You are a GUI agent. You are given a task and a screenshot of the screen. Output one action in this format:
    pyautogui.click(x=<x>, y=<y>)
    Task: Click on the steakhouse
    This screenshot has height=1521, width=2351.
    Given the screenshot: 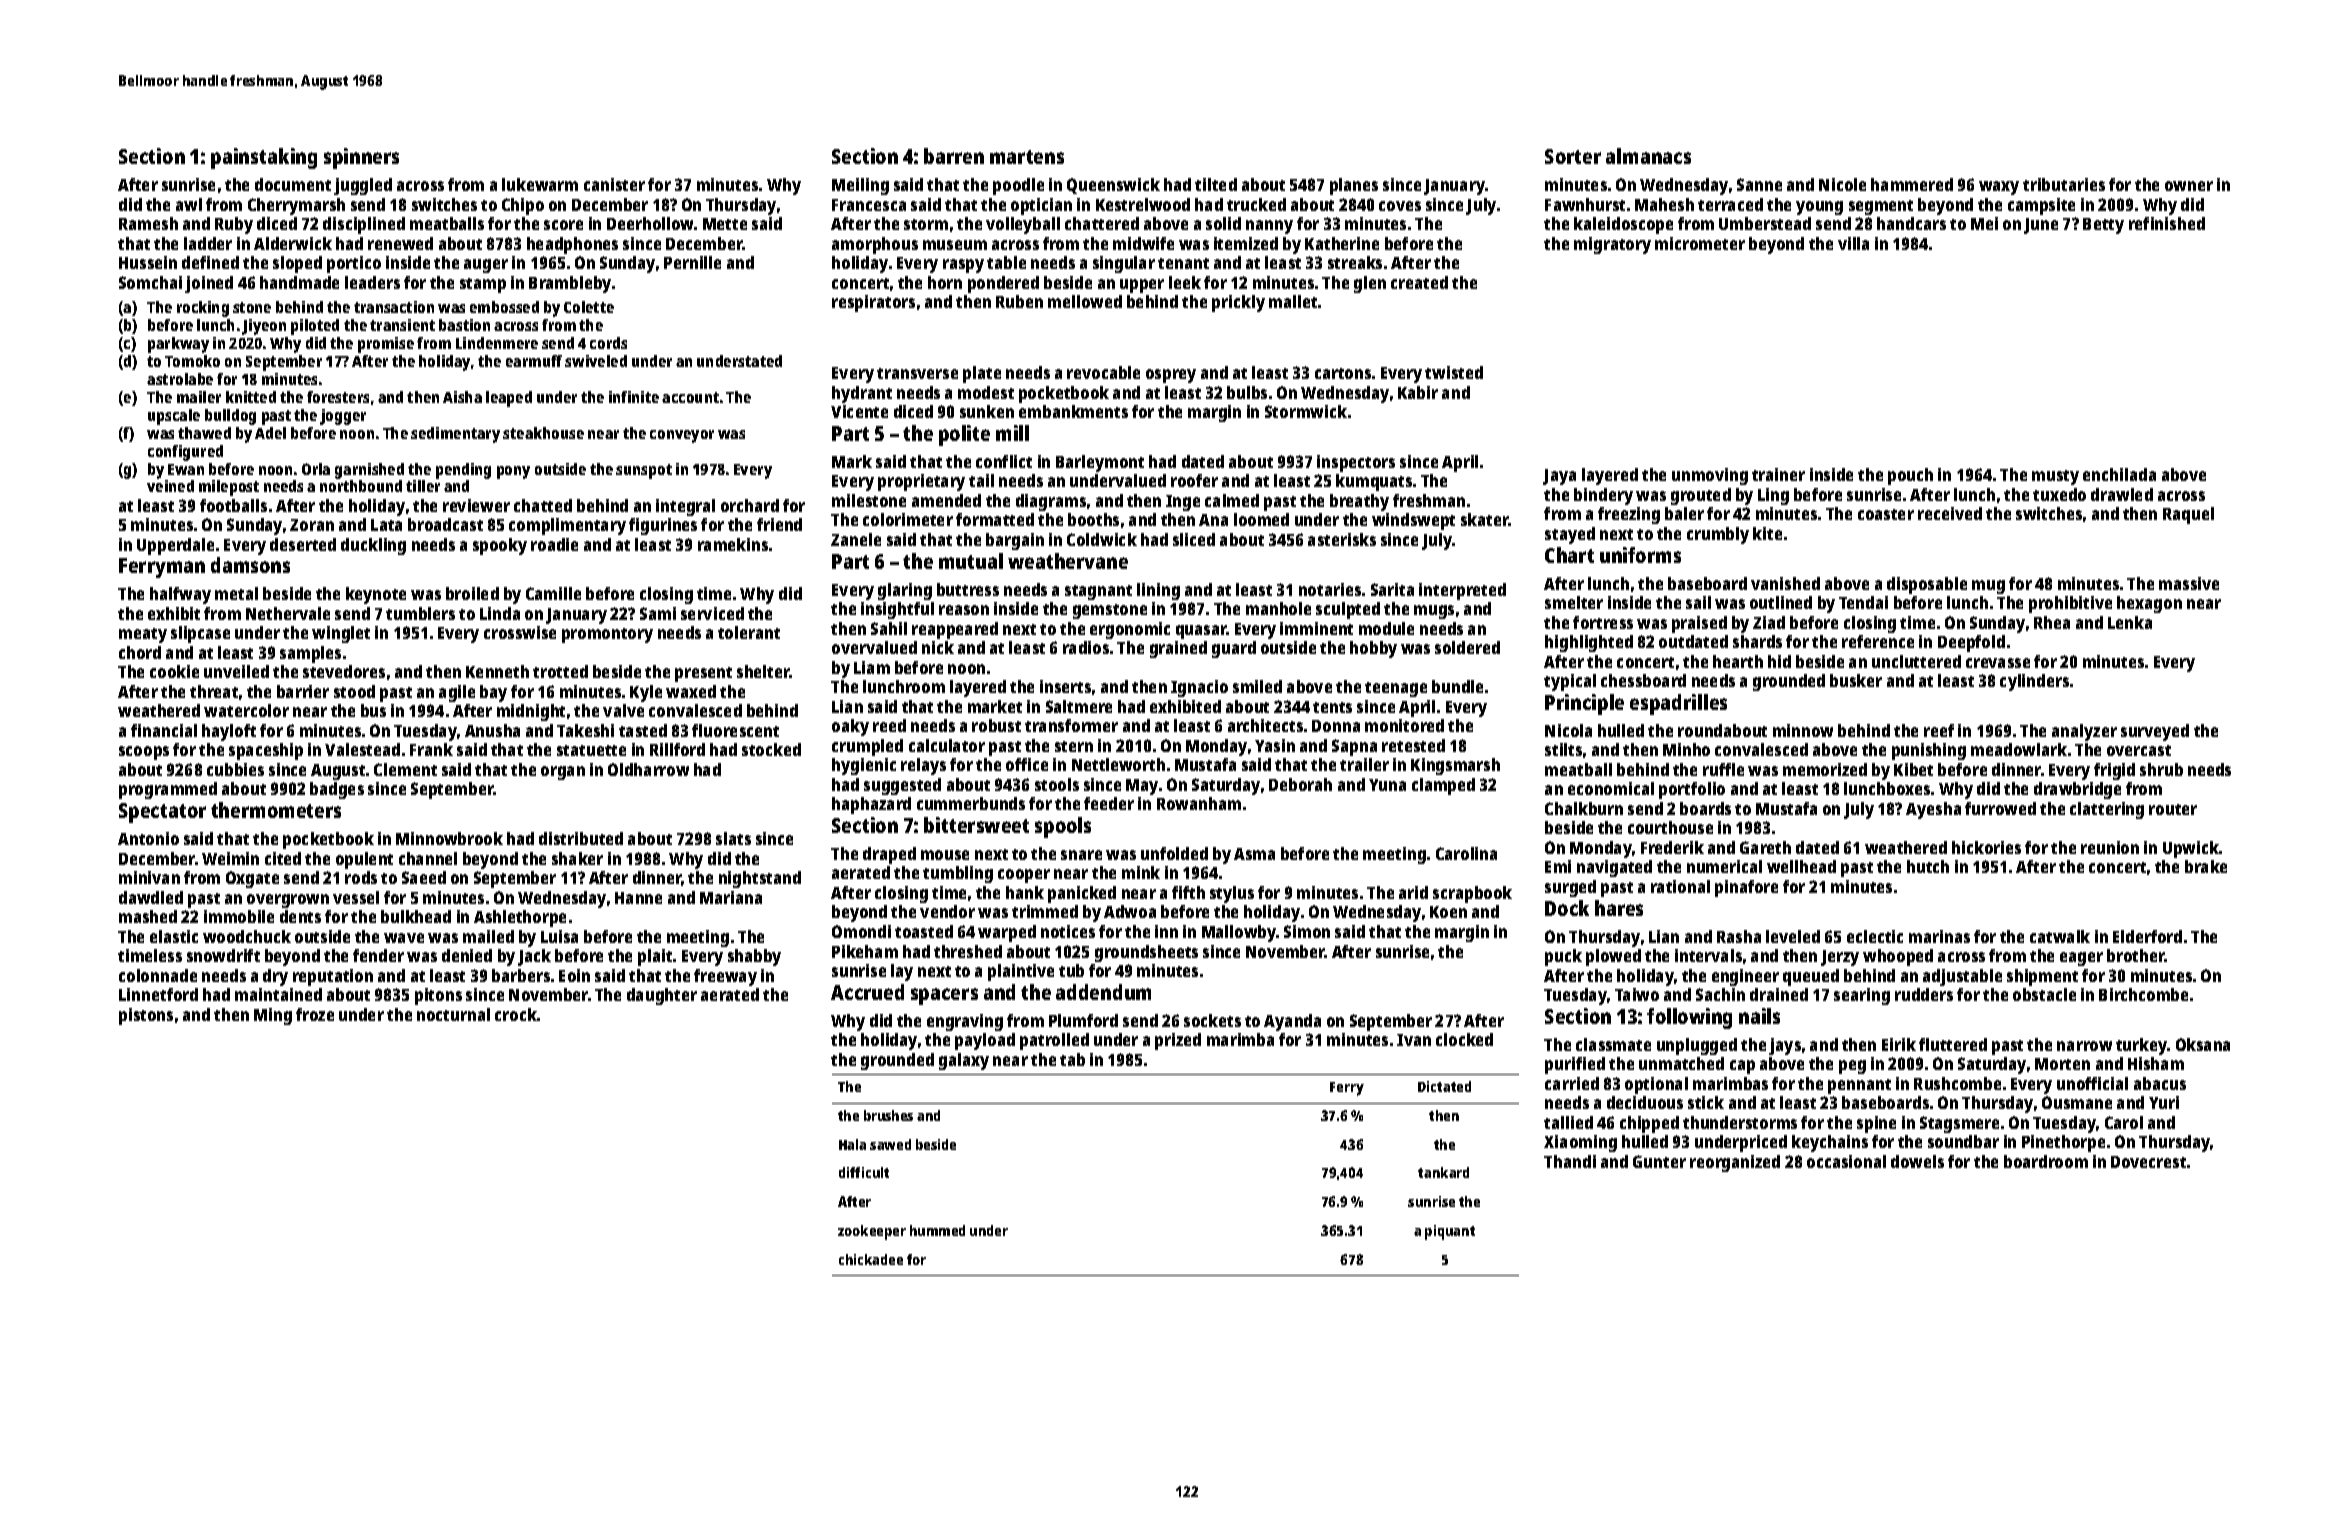 What is the action you would take?
    pyautogui.click(x=543, y=433)
